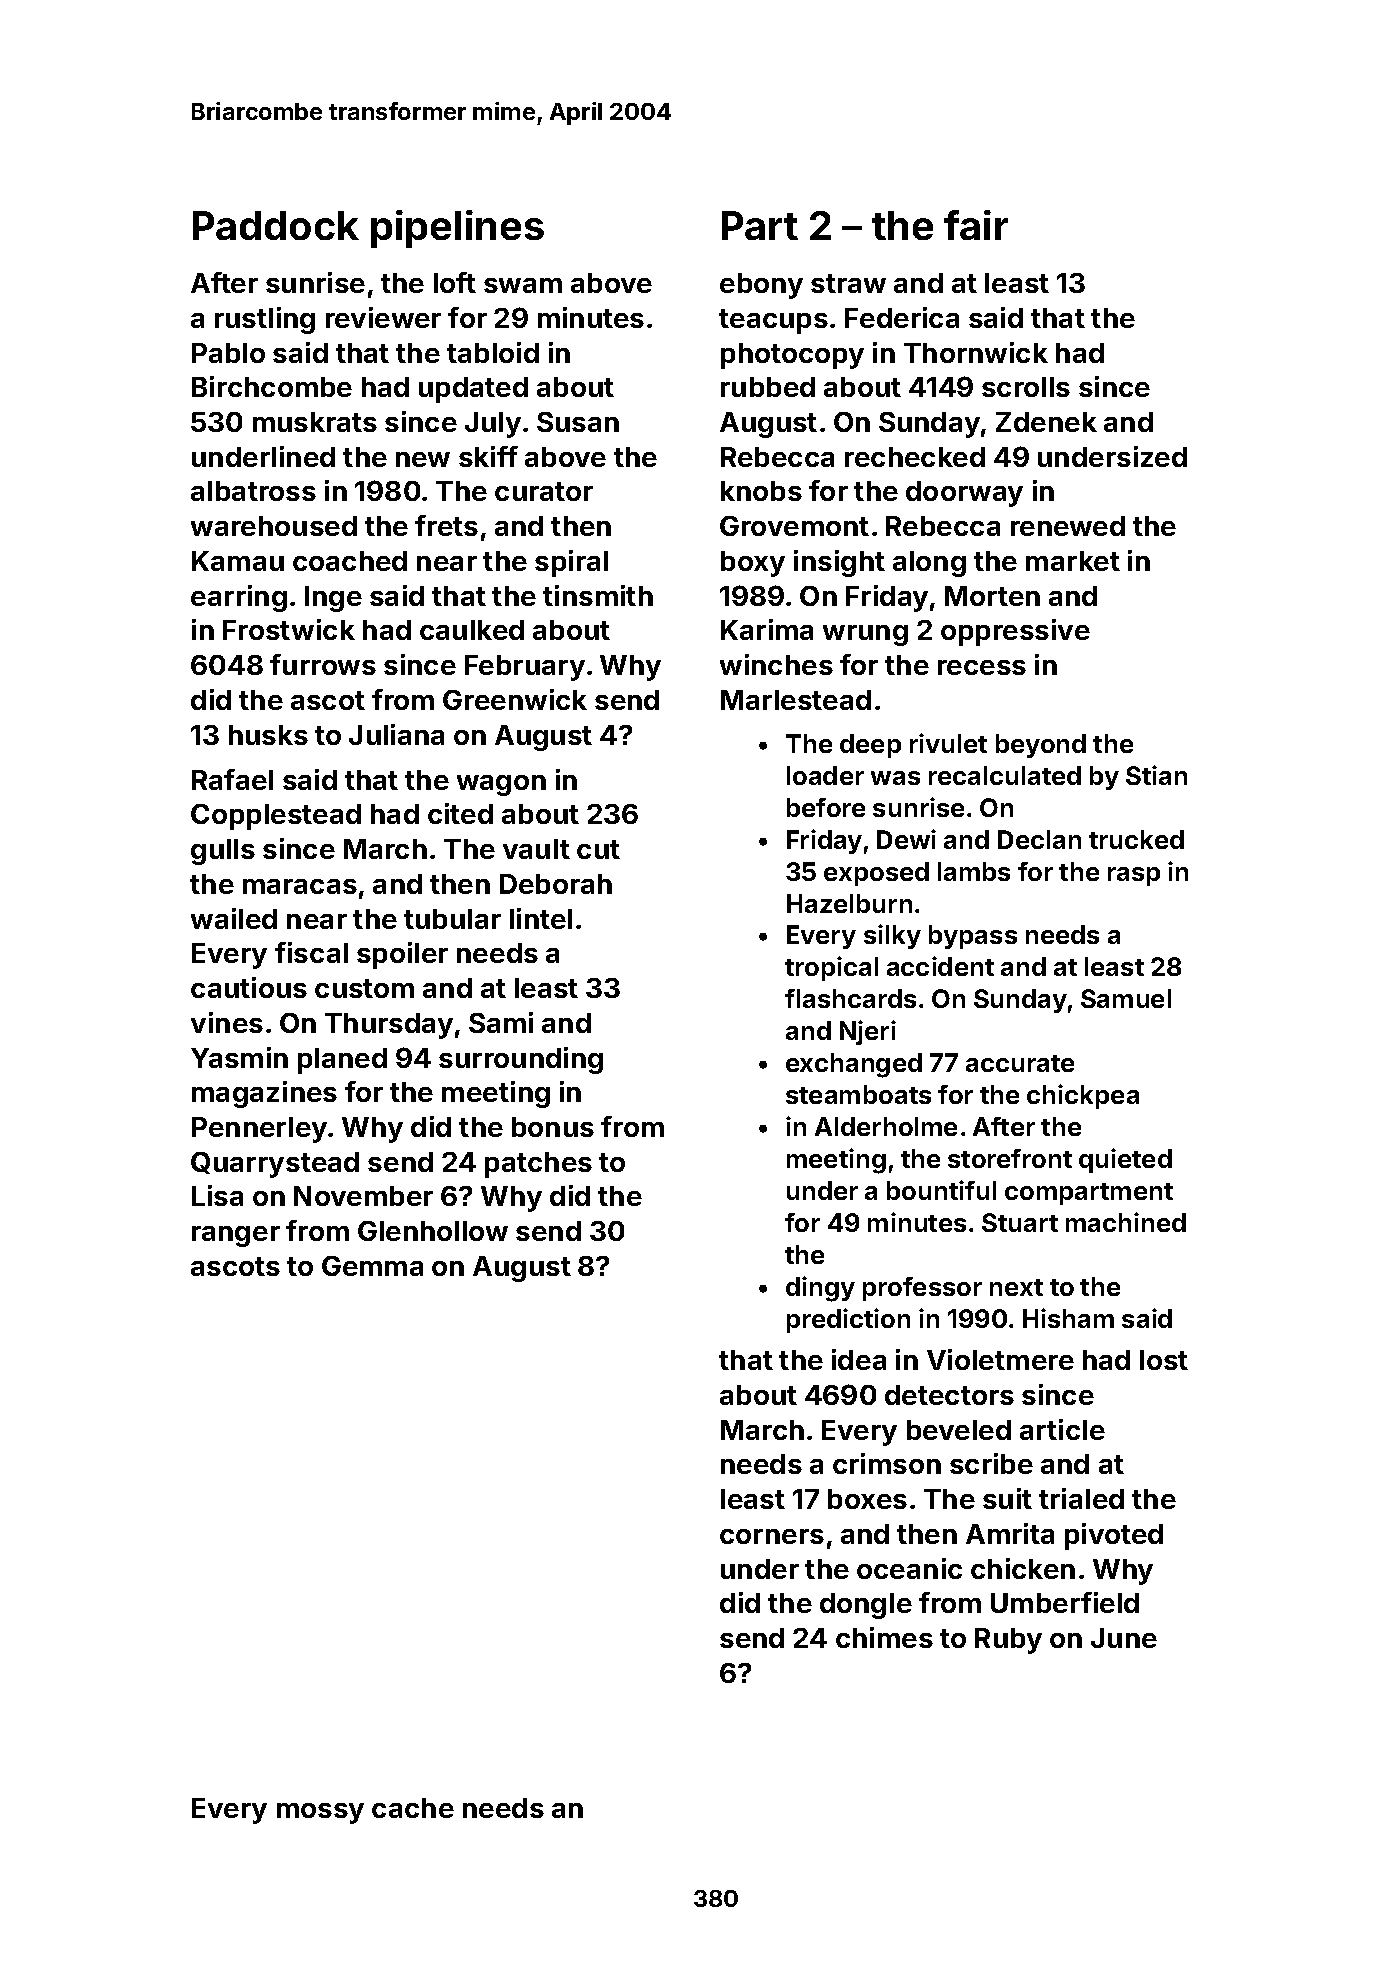 The image size is (1386, 1969). I want to click on fiscal, so click(311, 952).
